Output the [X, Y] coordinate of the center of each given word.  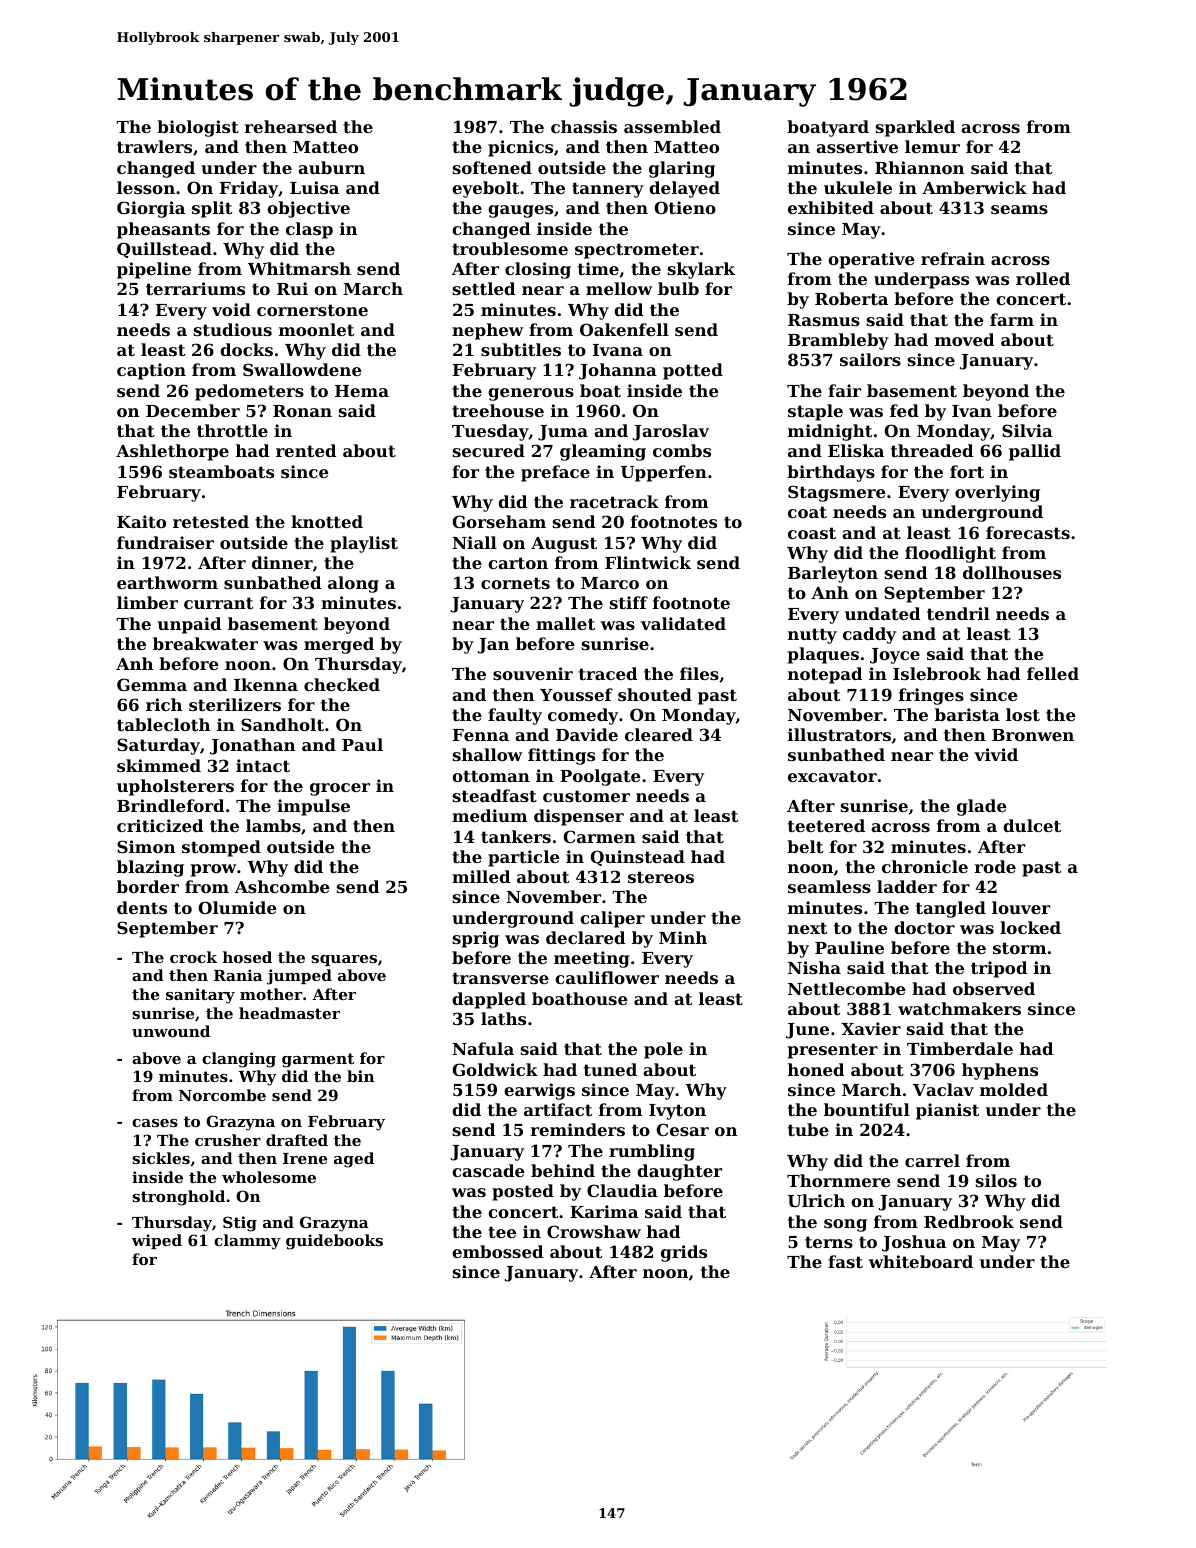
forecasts [1028, 532]
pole [663, 1050]
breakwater [205, 643]
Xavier [871, 1028]
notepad [825, 675]
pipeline [154, 270]
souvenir [533, 673]
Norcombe [222, 1095]
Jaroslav [671, 432]
